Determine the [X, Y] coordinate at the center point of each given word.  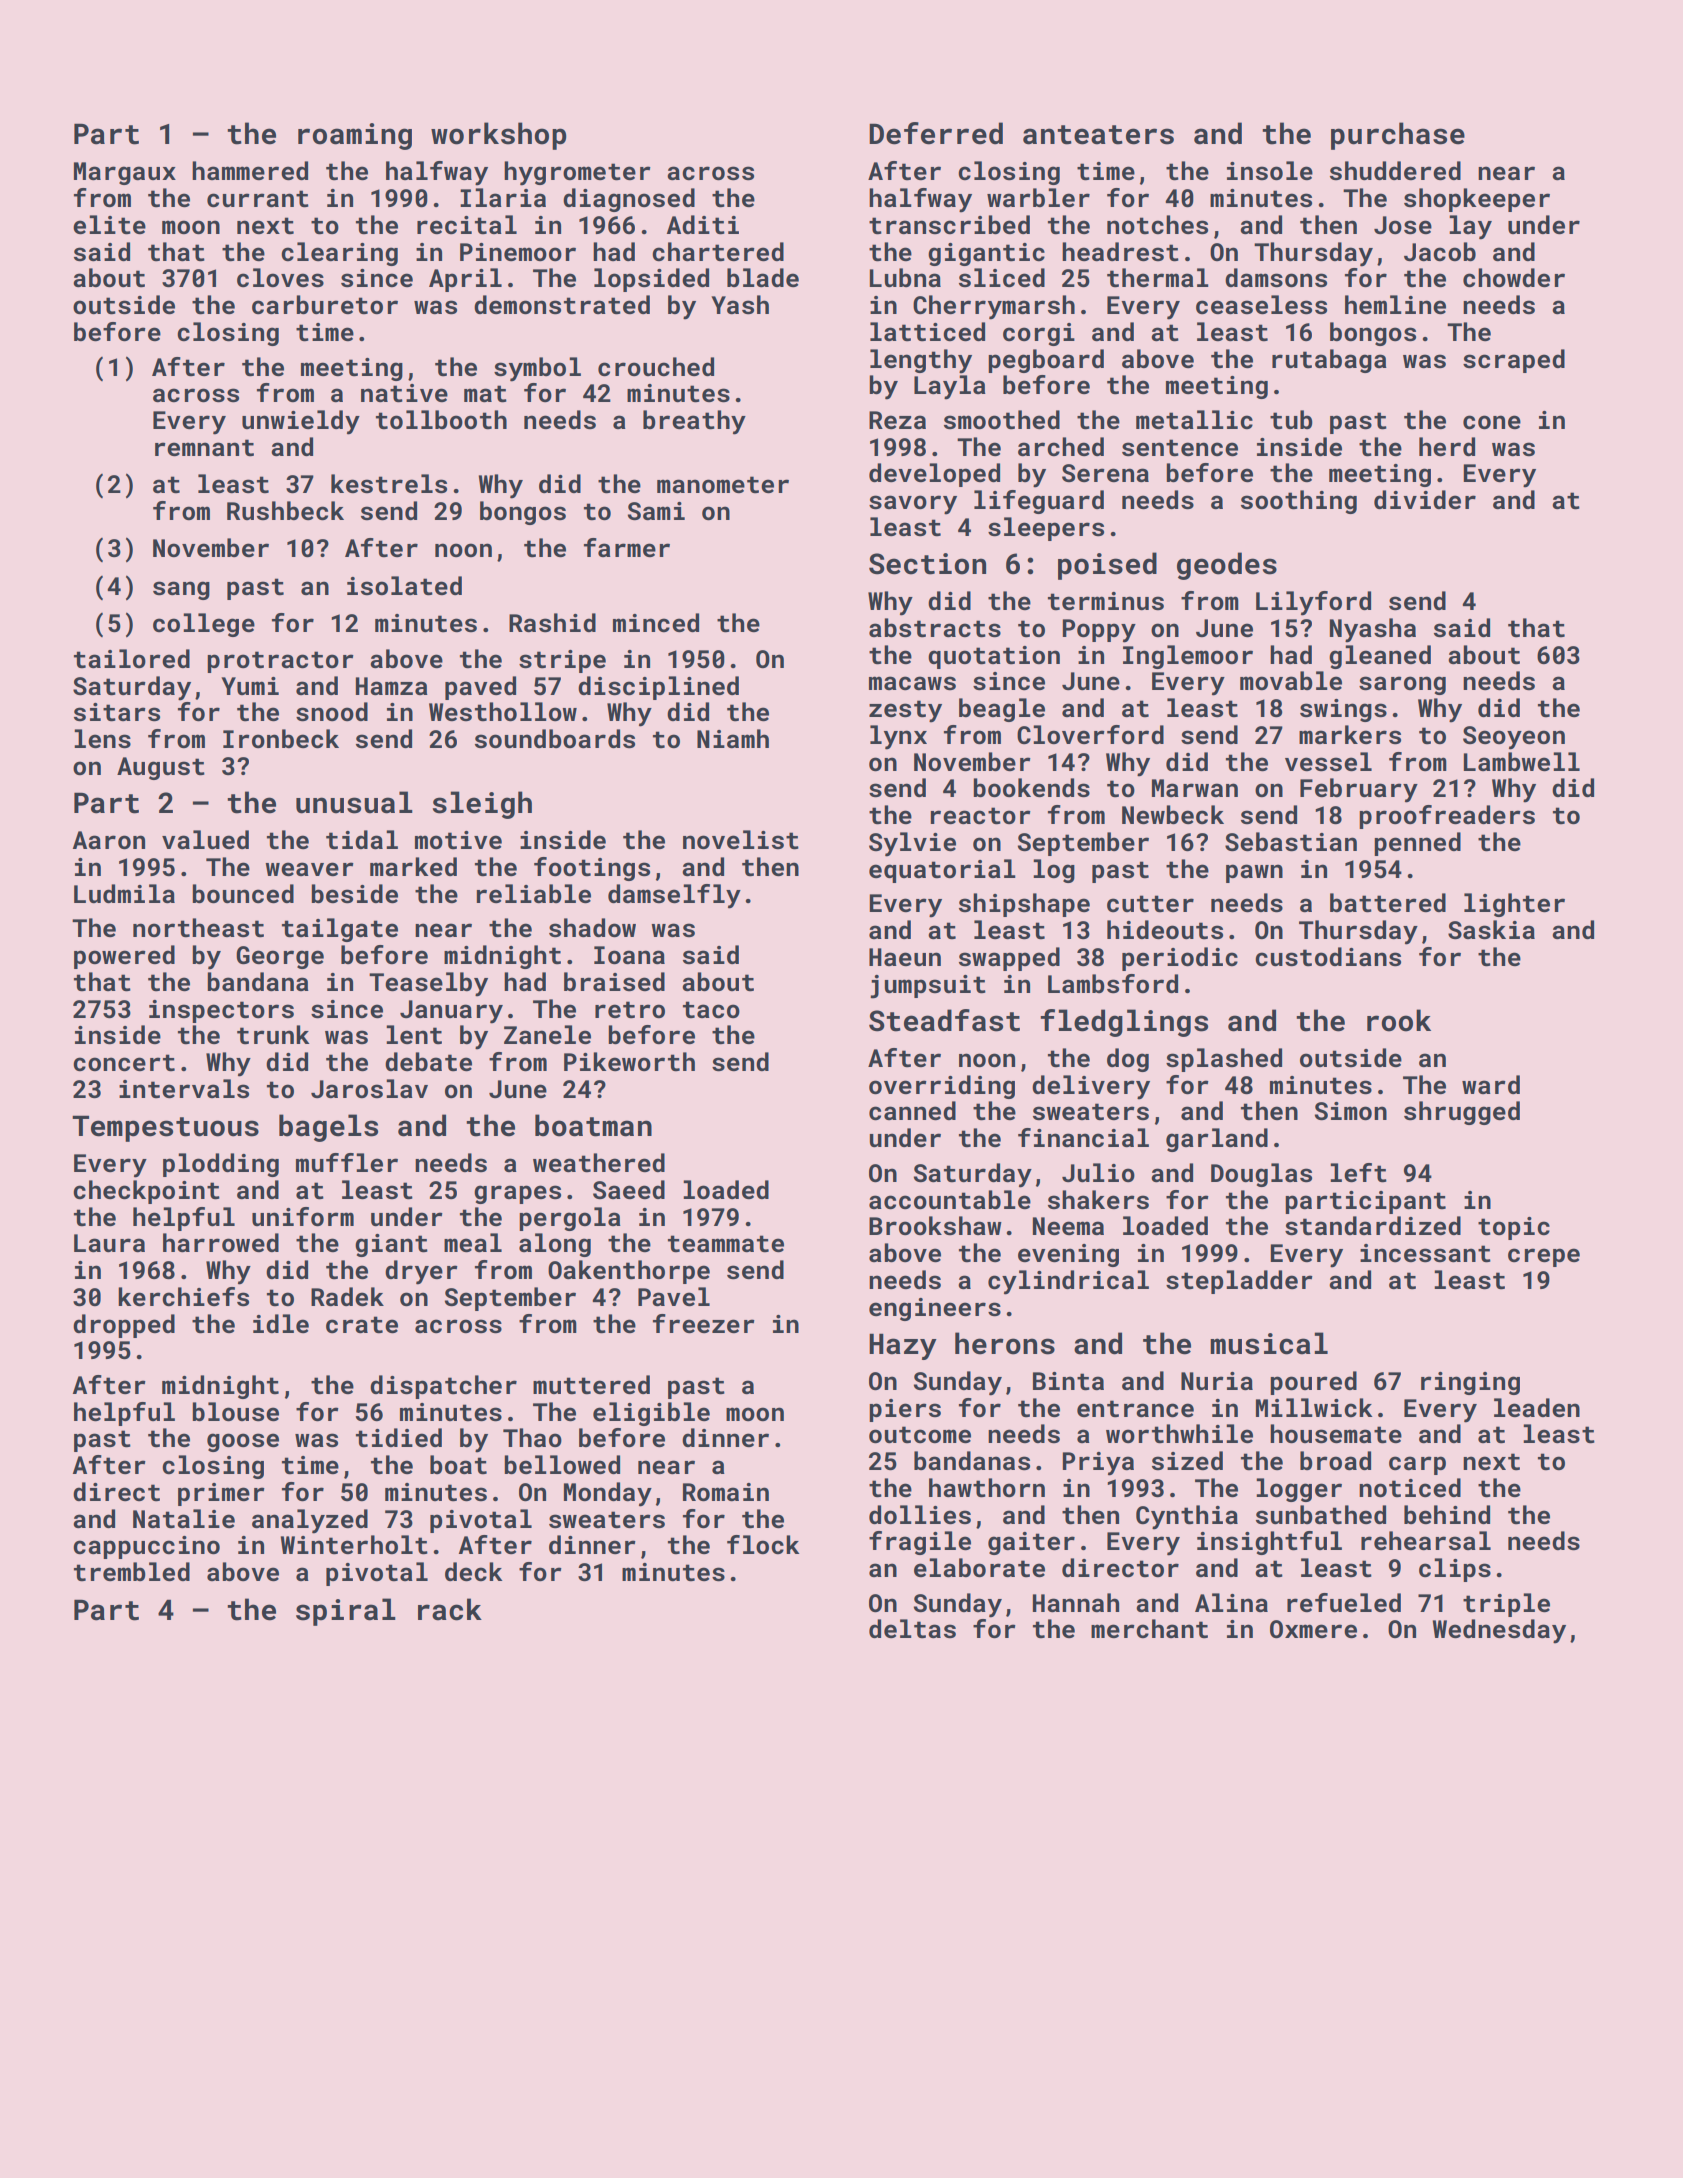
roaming [355, 136]
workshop [499, 136]
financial [1083, 1138]
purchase [1398, 136]
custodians [1328, 957]
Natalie [184, 1519]
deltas [912, 1629]
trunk [273, 1035]
